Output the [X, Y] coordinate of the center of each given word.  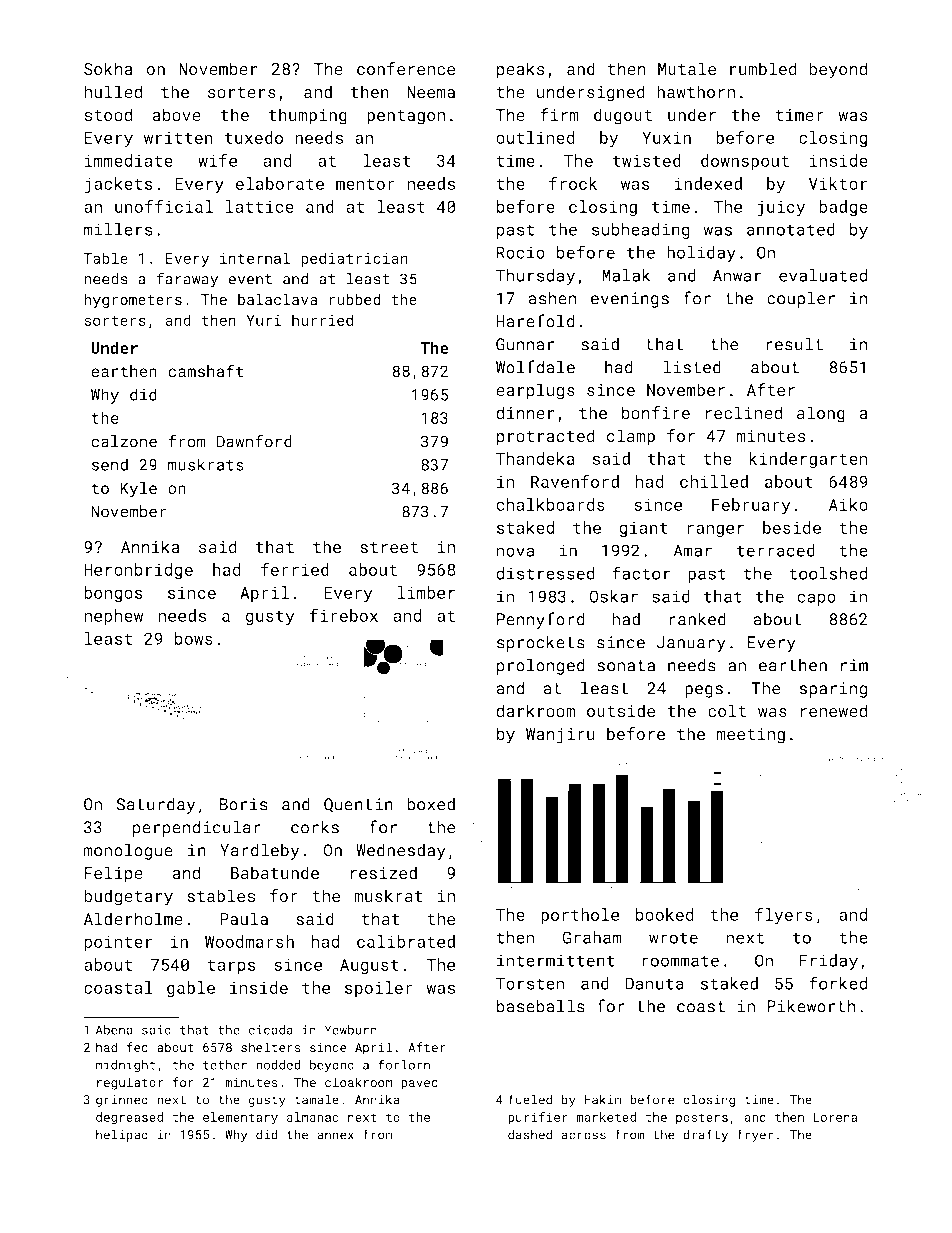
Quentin [358, 805]
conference [406, 69]
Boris [244, 804]
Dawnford [254, 441]
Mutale [687, 69]
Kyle [138, 490]
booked [665, 914]
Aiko [848, 504]
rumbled [763, 69]
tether [225, 1065]
